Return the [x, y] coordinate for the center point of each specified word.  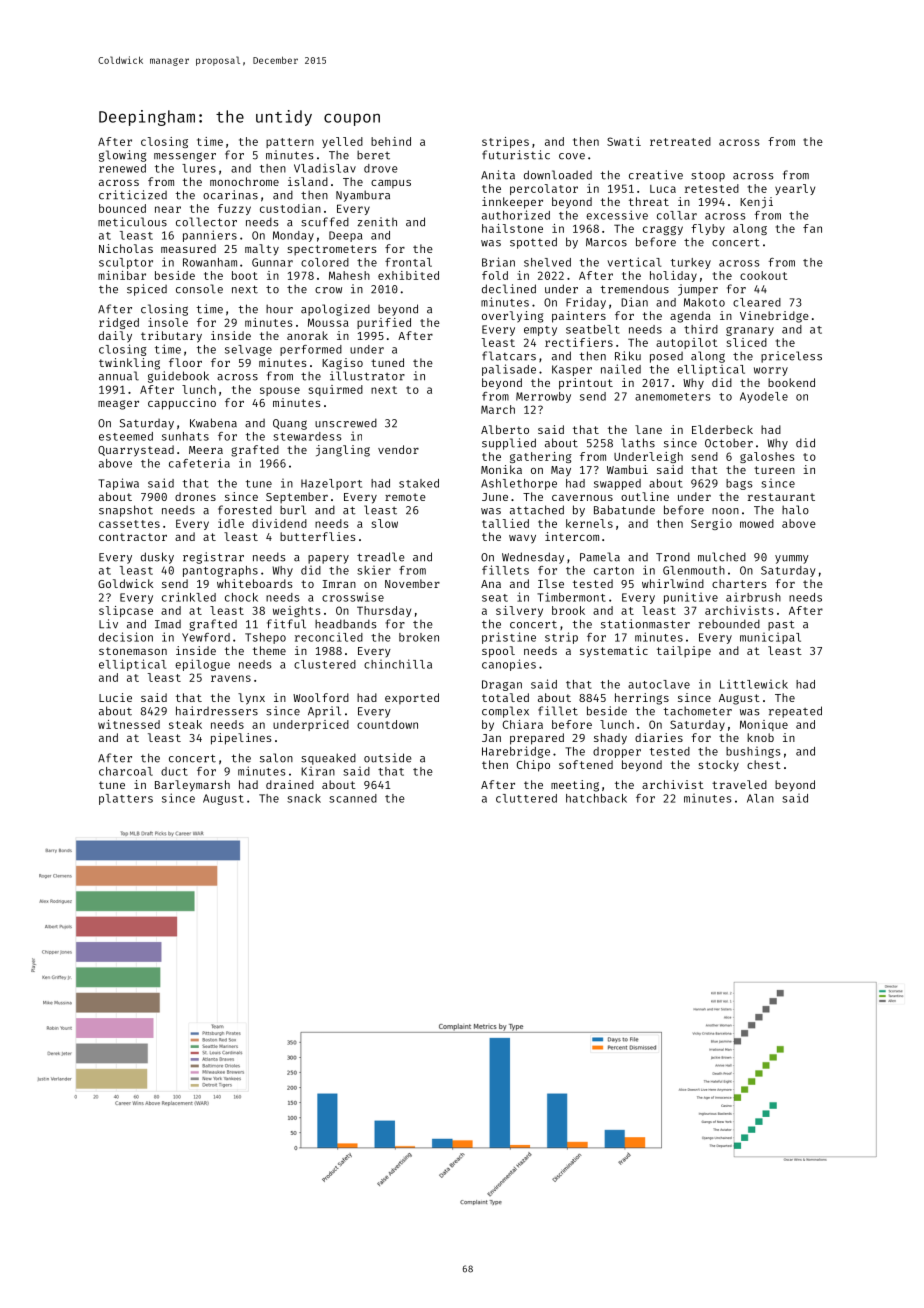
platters [126, 799]
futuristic [516, 155]
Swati [624, 141]
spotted [533, 243]
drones [195, 496]
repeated [795, 712]
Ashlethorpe [519, 484]
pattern [290, 143]
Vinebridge [774, 317]
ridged [119, 323]
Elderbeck [722, 429]
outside [388, 758]
